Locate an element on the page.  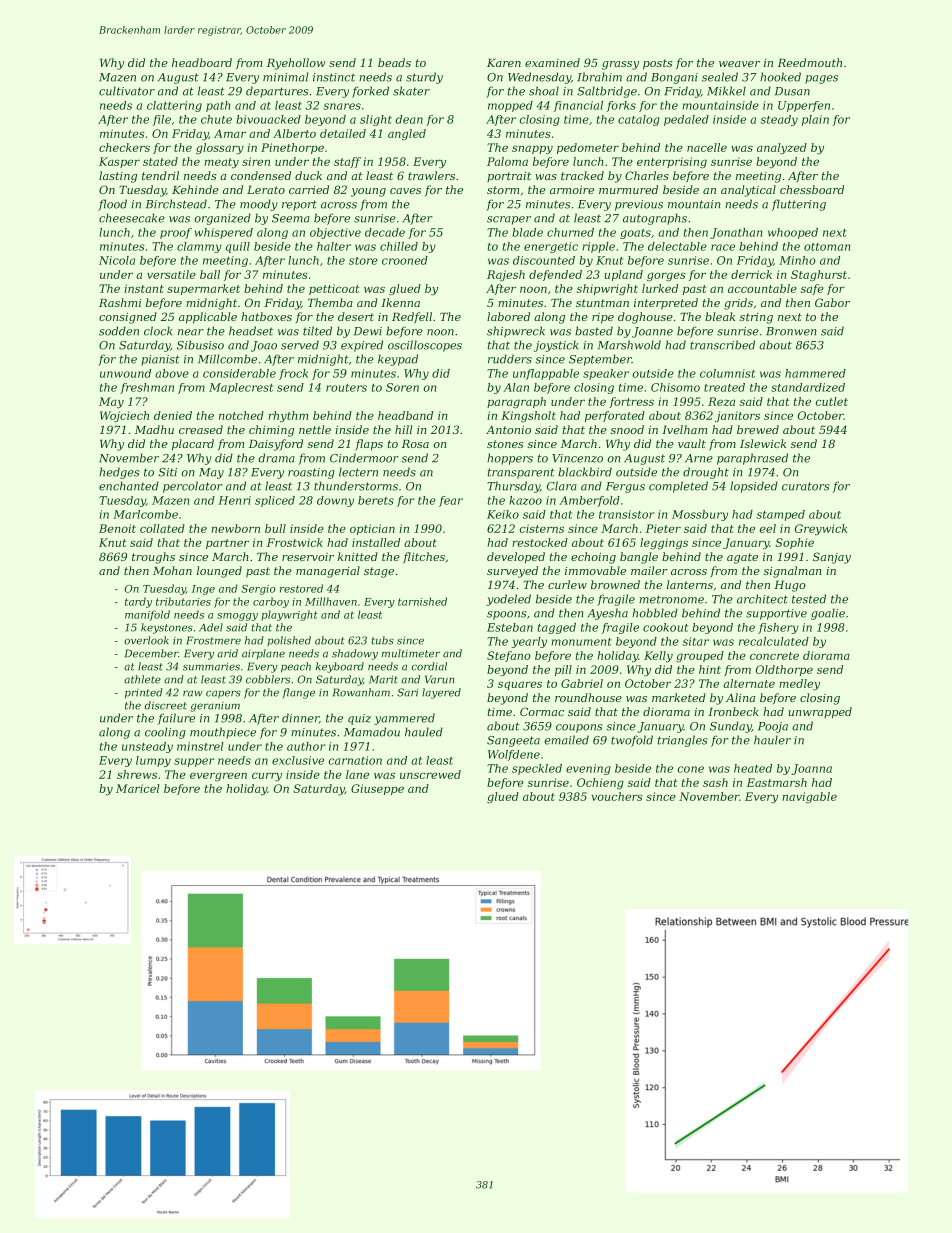
developed is located at coordinates (516, 558).
